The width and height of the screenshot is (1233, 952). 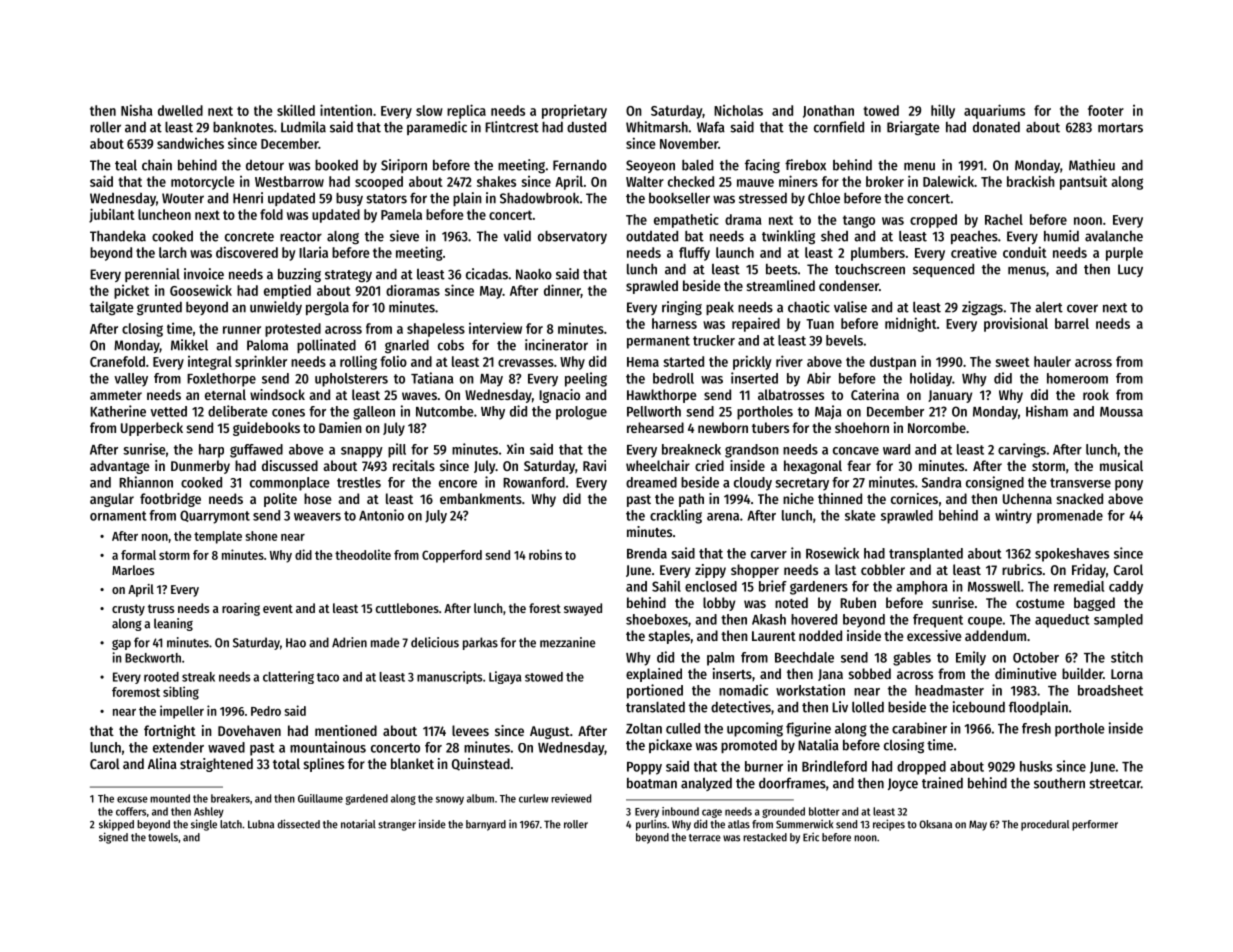 What do you see at coordinates (1127, 657) in the screenshot?
I see `stitch` at bounding box center [1127, 657].
